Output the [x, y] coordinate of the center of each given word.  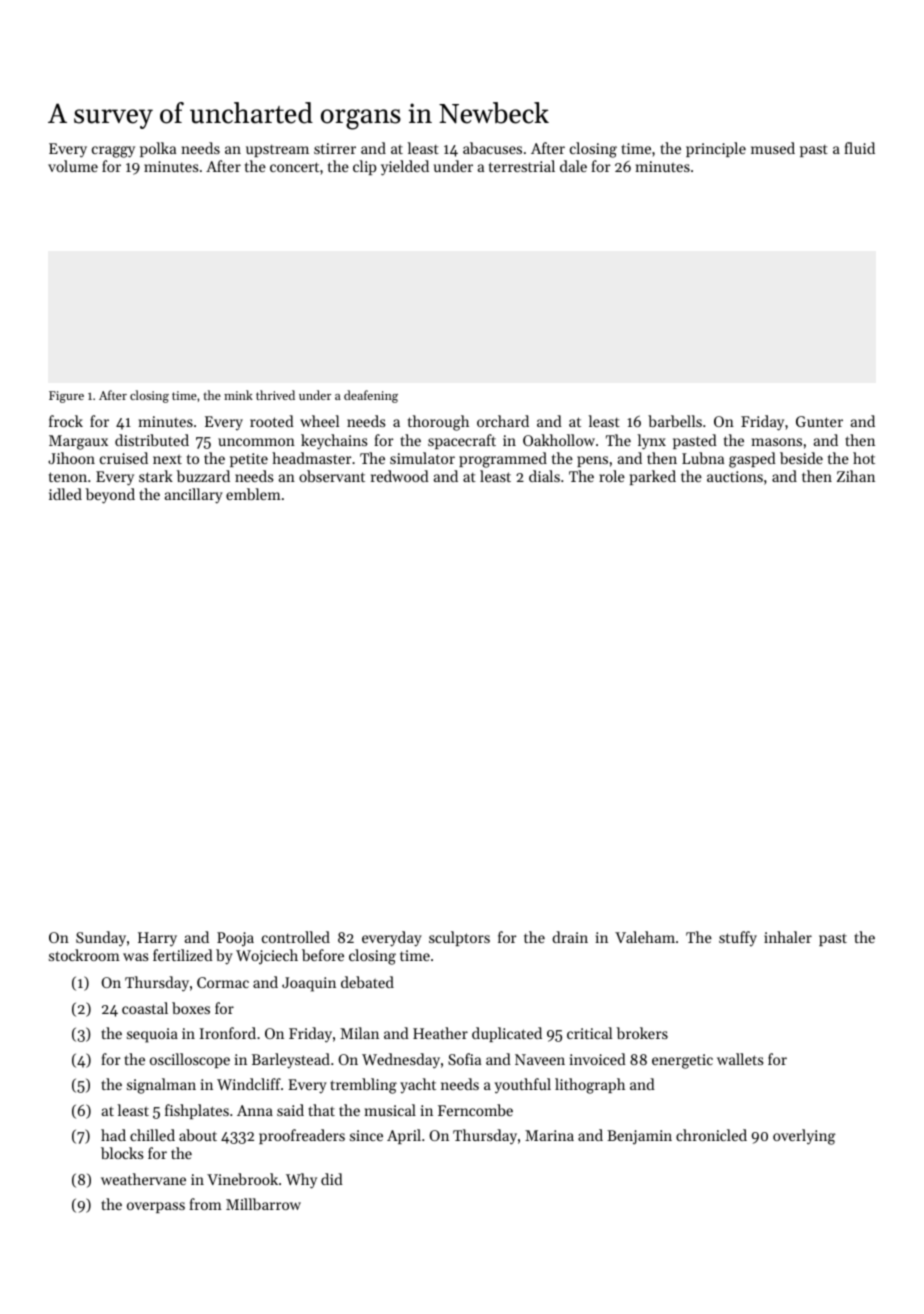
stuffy [738, 938]
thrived [275, 395]
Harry [157, 939]
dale [573, 166]
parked [653, 477]
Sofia [464, 1059]
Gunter [819, 421]
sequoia [152, 1035]
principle [716, 149]
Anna [255, 1110]
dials [544, 476]
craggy [113, 152]
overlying [804, 1137]
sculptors [459, 938]
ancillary [194, 496]
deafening [371, 396]
